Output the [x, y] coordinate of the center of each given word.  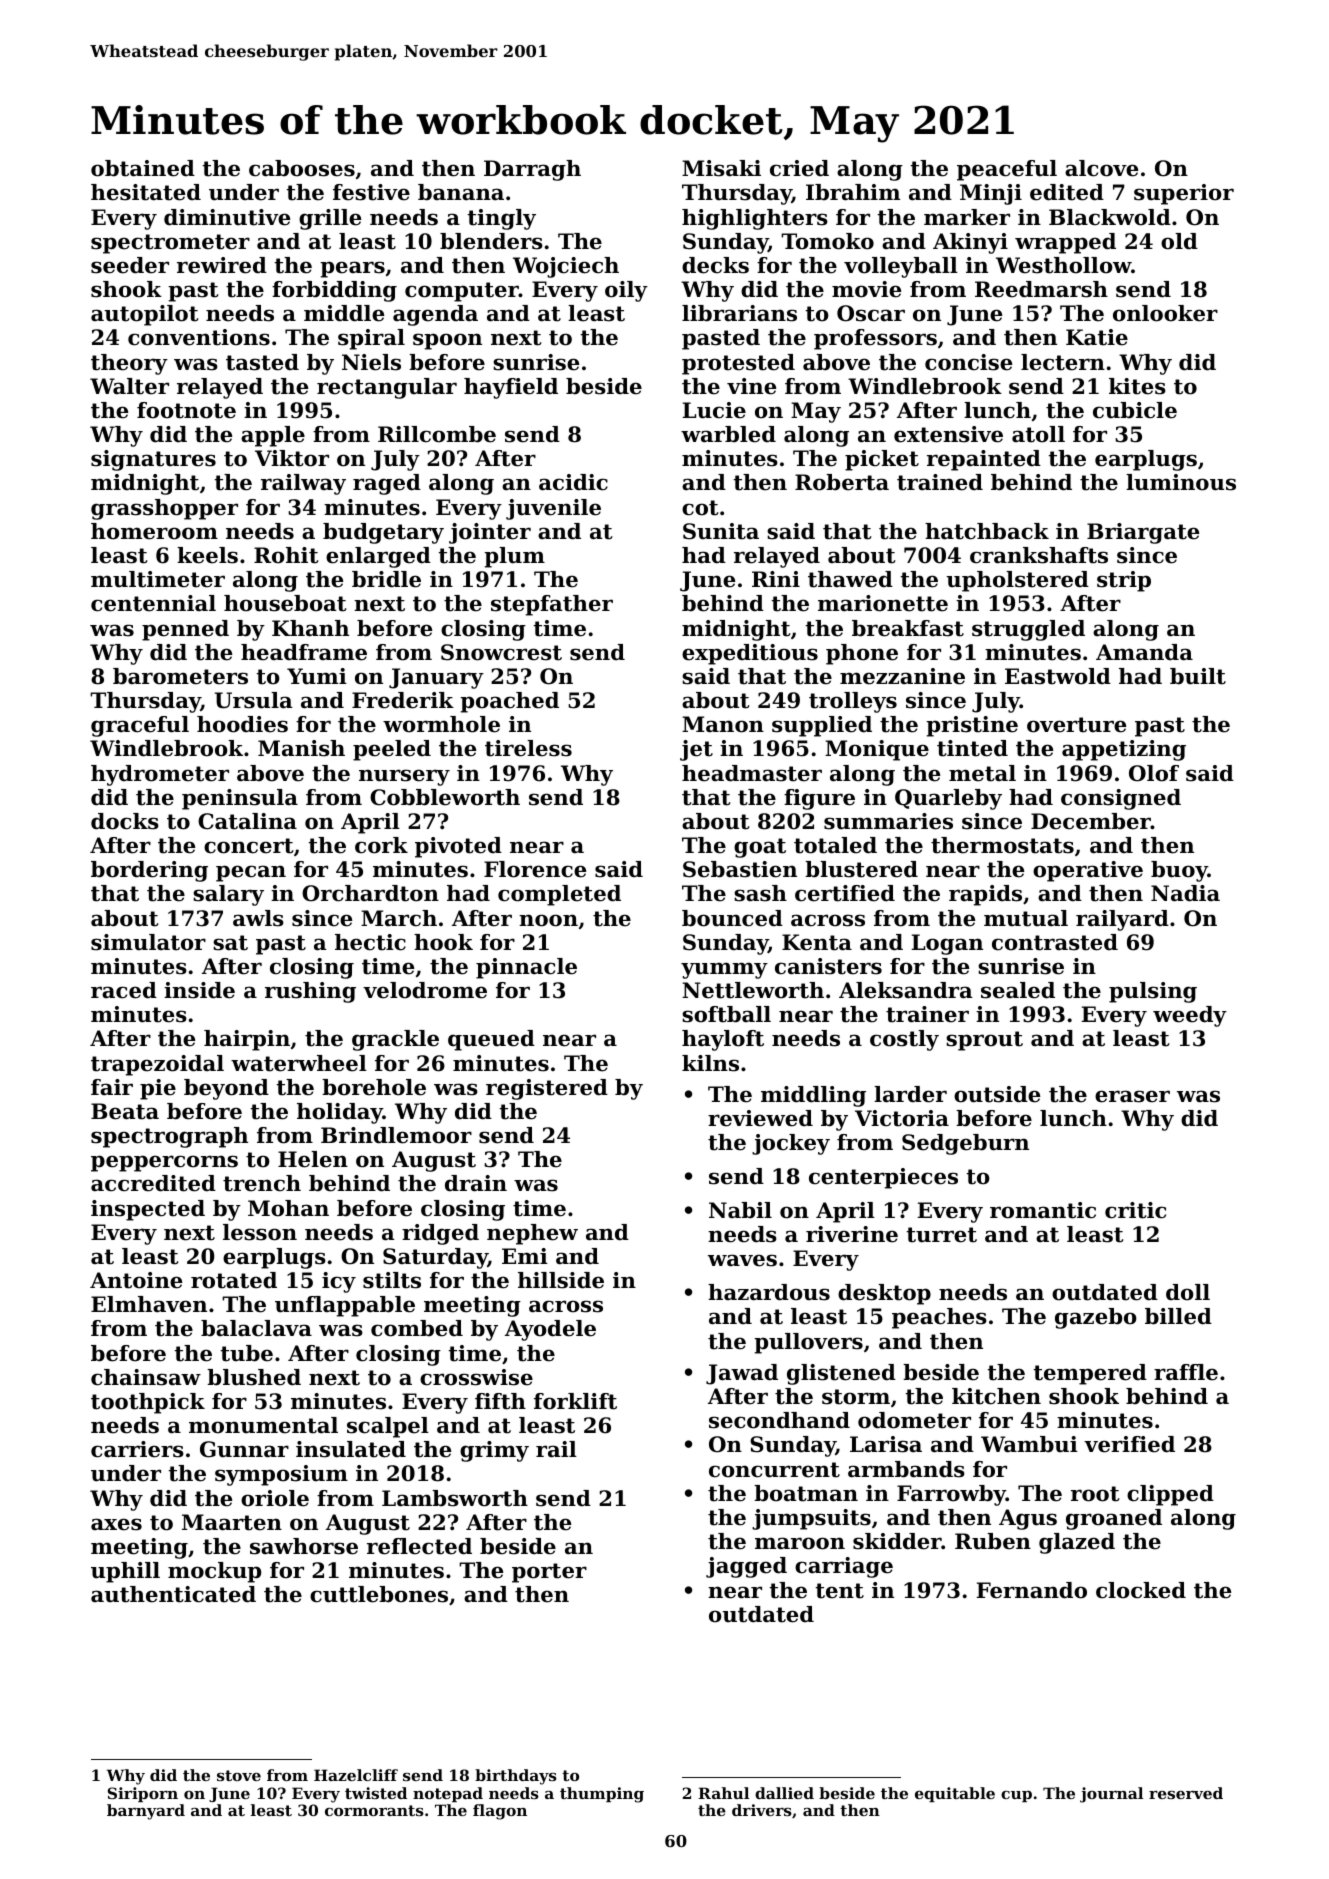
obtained [143, 168]
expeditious [750, 654]
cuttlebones [379, 1594]
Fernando [1031, 1590]
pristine [972, 726]
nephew [532, 1234]
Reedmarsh [1041, 289]
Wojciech [566, 267]
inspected [148, 1210]
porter [549, 1573]
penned [185, 630]
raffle [1186, 1372]
